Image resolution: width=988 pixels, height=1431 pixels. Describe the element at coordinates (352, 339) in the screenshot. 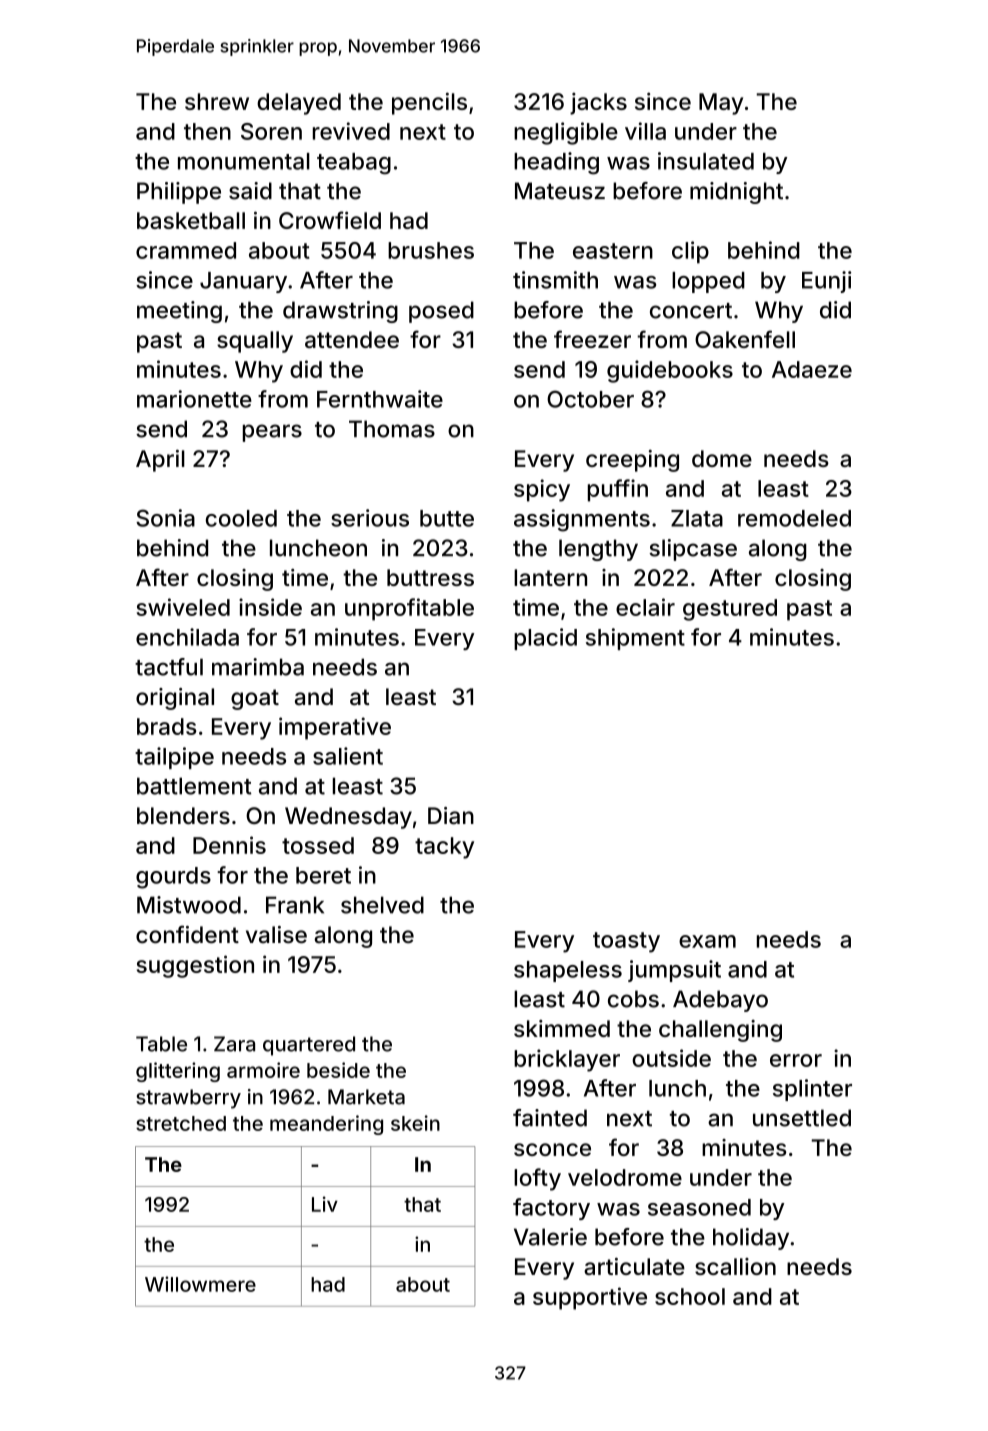

I see `attendee` at that location.
